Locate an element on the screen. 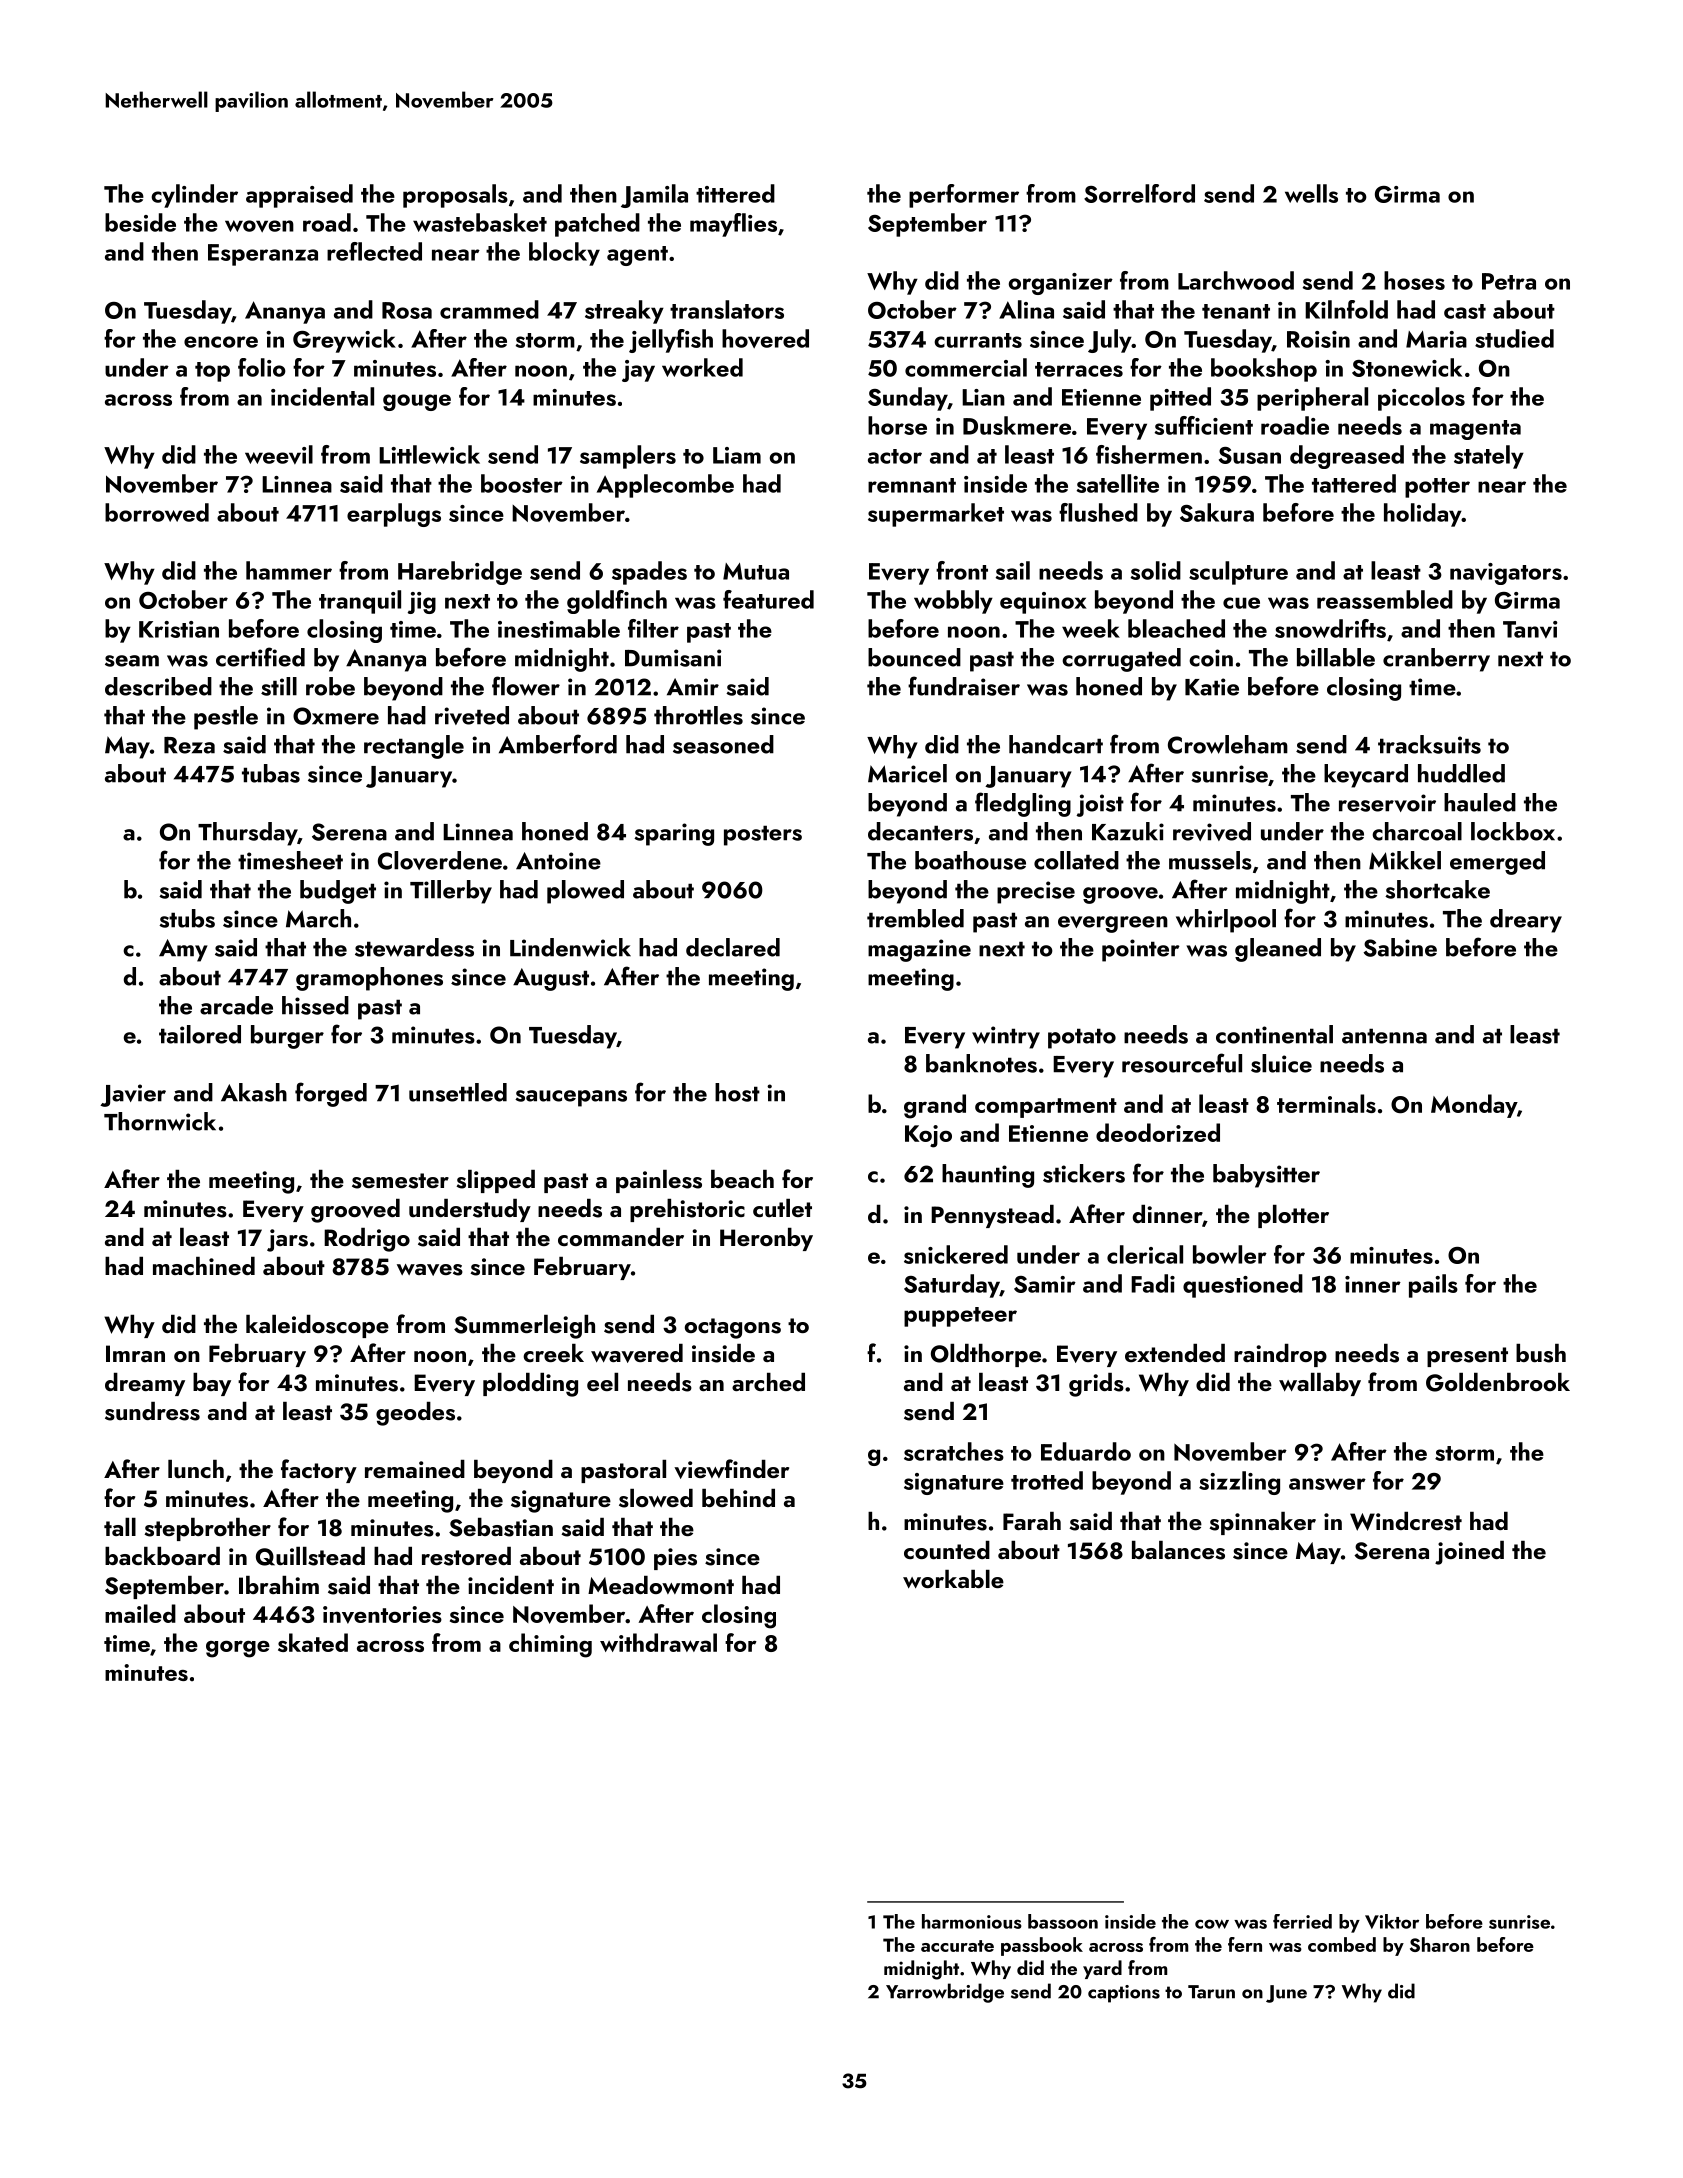 The image size is (1683, 2178). painless is located at coordinates (659, 1181).
